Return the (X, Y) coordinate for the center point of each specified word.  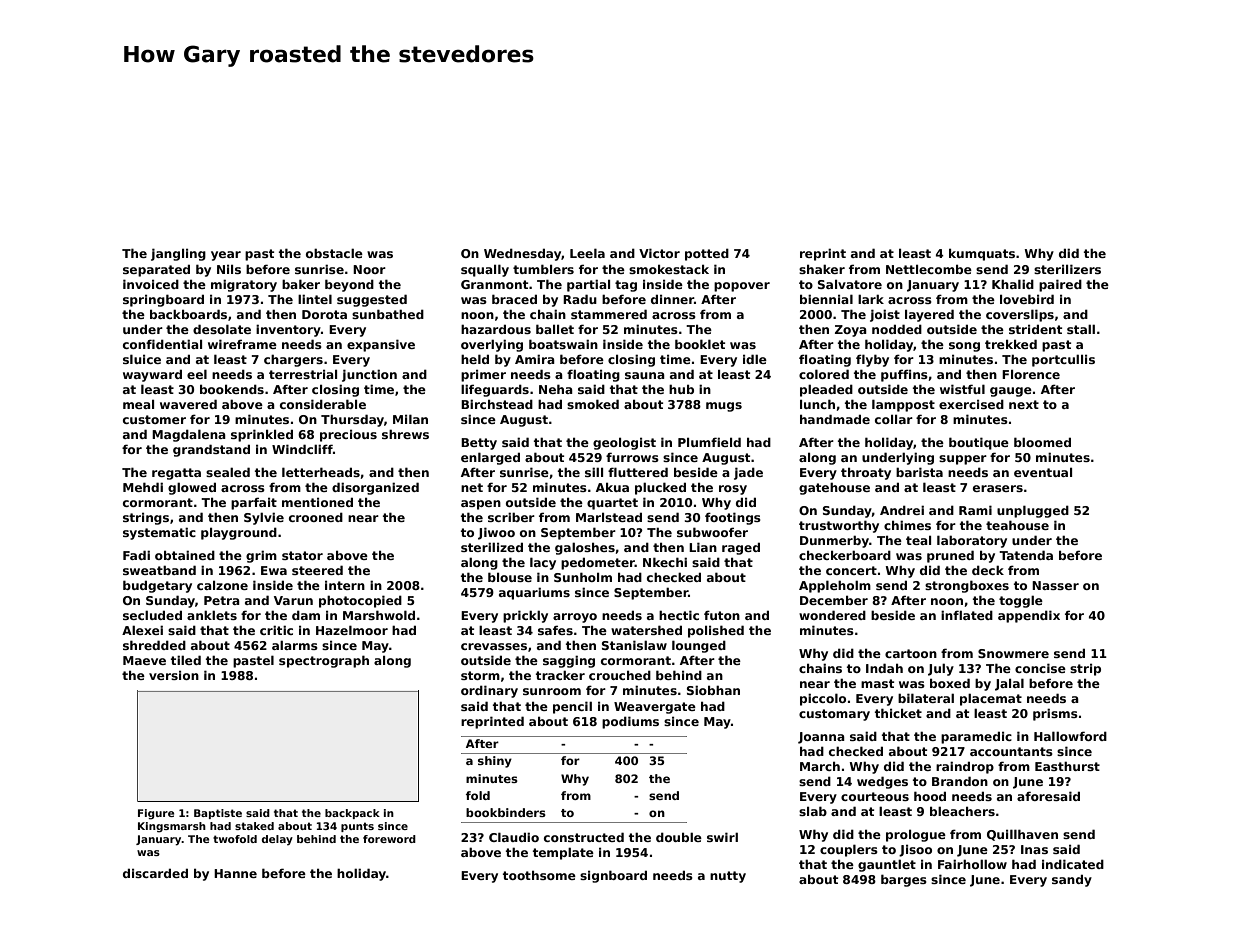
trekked (1011, 344)
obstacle (334, 253)
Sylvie (264, 518)
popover (742, 287)
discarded (155, 873)
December (834, 600)
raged (741, 548)
